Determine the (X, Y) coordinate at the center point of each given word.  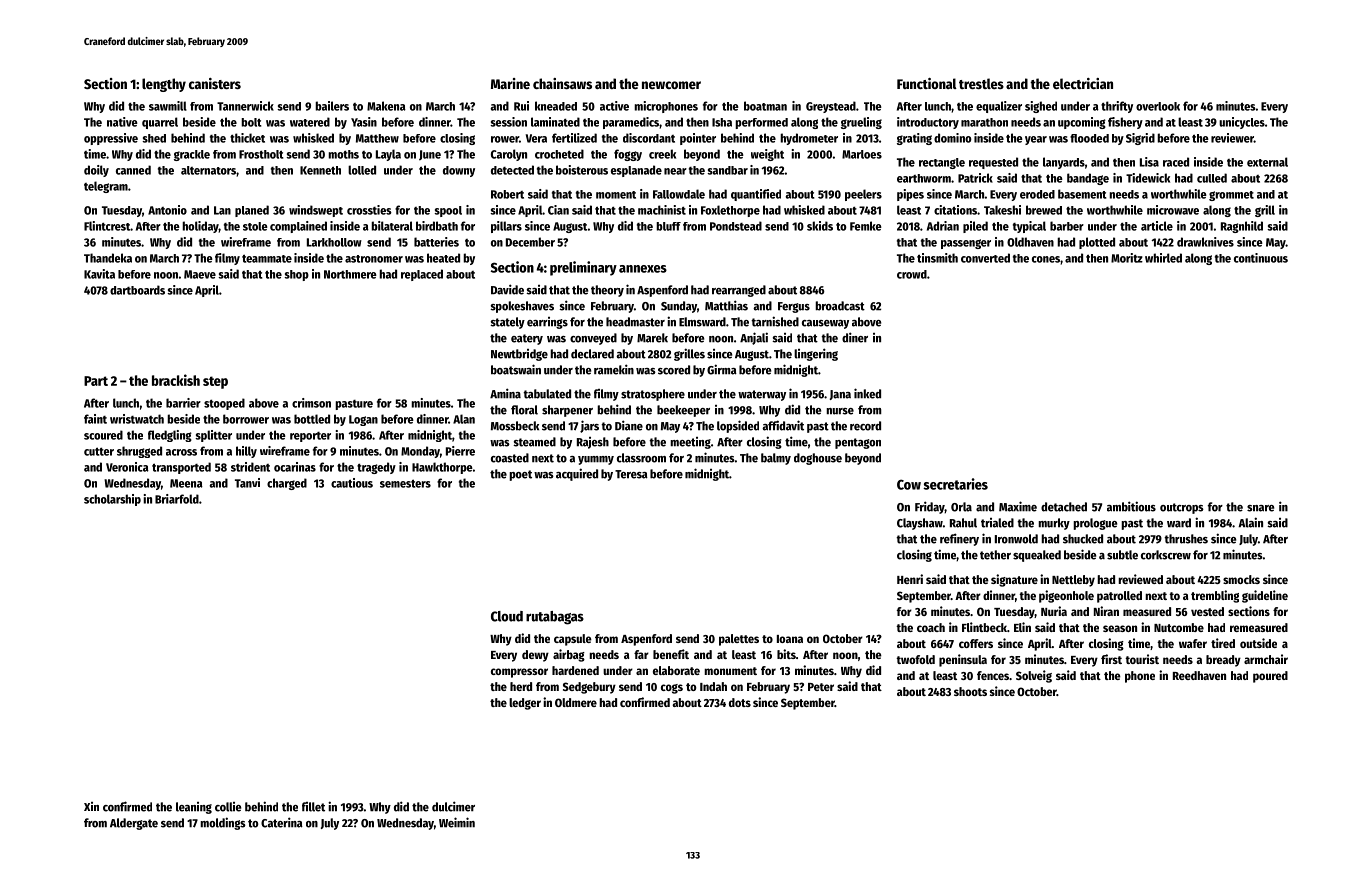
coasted (510, 458)
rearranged (739, 291)
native (122, 122)
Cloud (507, 616)
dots (740, 702)
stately (507, 323)
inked (867, 393)
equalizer (999, 107)
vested (1207, 611)
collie (228, 807)
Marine (510, 83)
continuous (1261, 258)
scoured (103, 435)
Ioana (790, 639)
